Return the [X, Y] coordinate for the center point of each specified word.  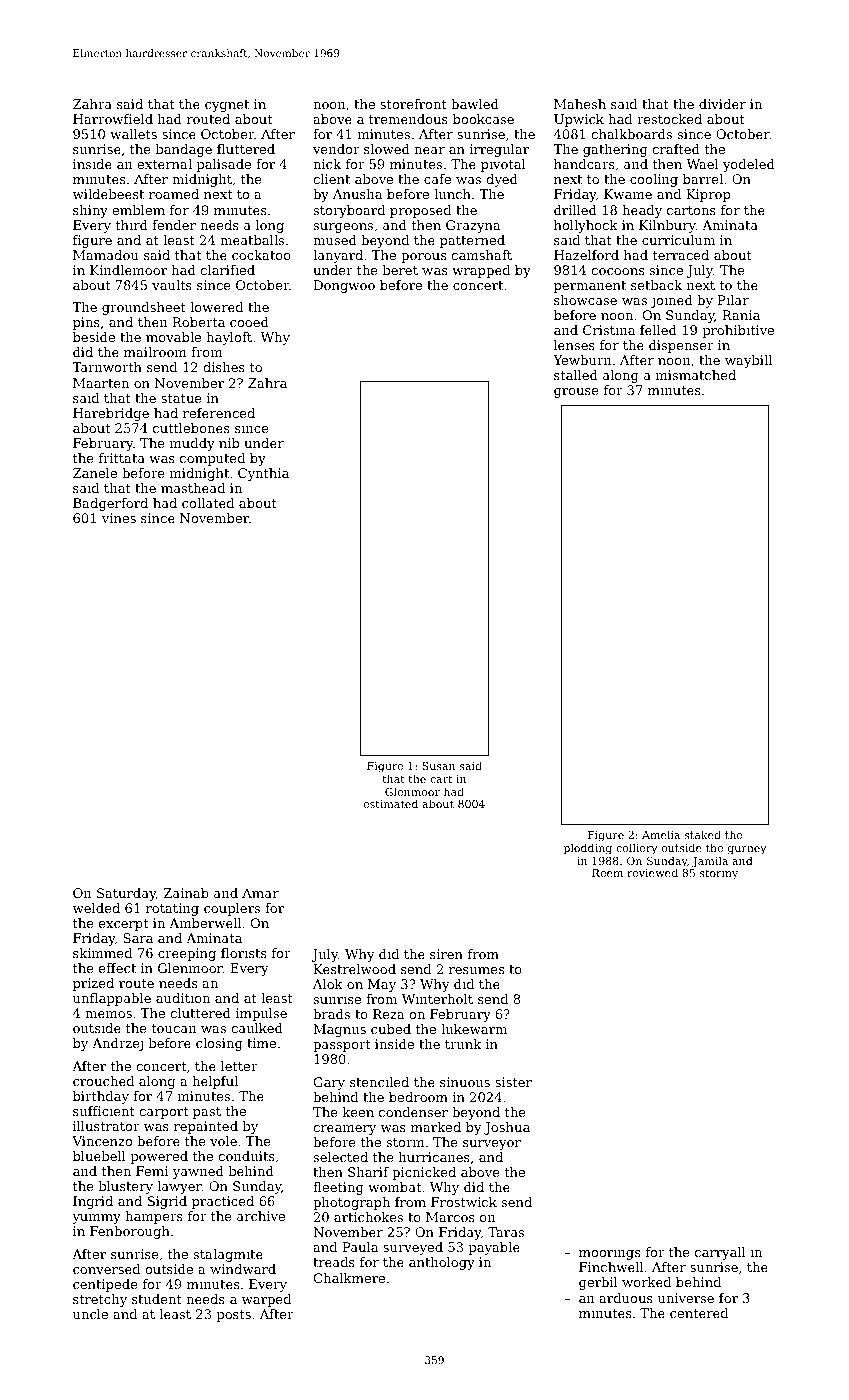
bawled [475, 104]
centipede [105, 1285]
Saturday [126, 894]
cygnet [227, 106]
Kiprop [708, 195]
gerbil [598, 1283]
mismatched [696, 375]
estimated [391, 803]
